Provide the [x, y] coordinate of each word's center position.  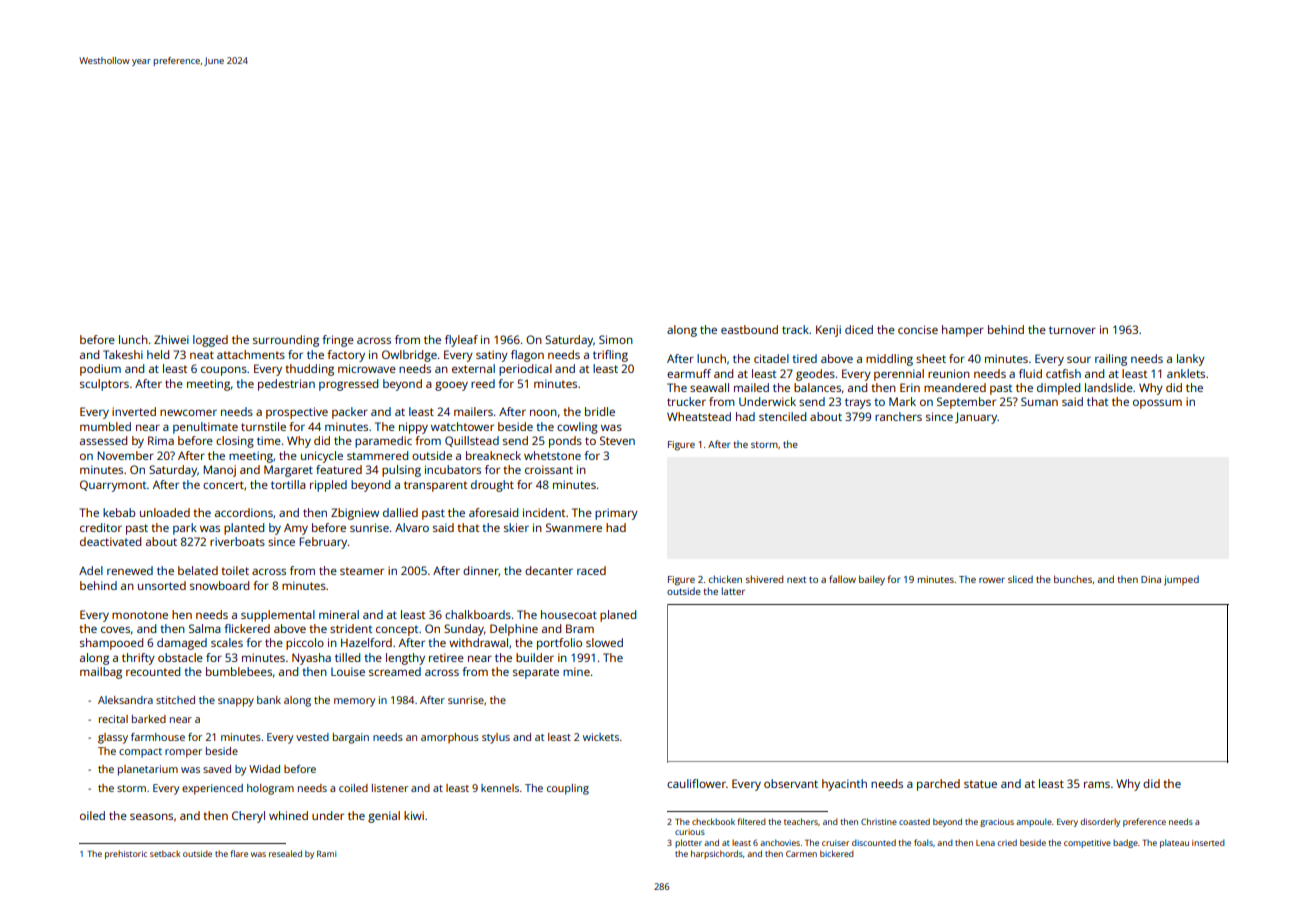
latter [733, 591]
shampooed [111, 644]
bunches [1073, 579]
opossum [1157, 404]
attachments [251, 354]
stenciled [782, 416]
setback [165, 853]
